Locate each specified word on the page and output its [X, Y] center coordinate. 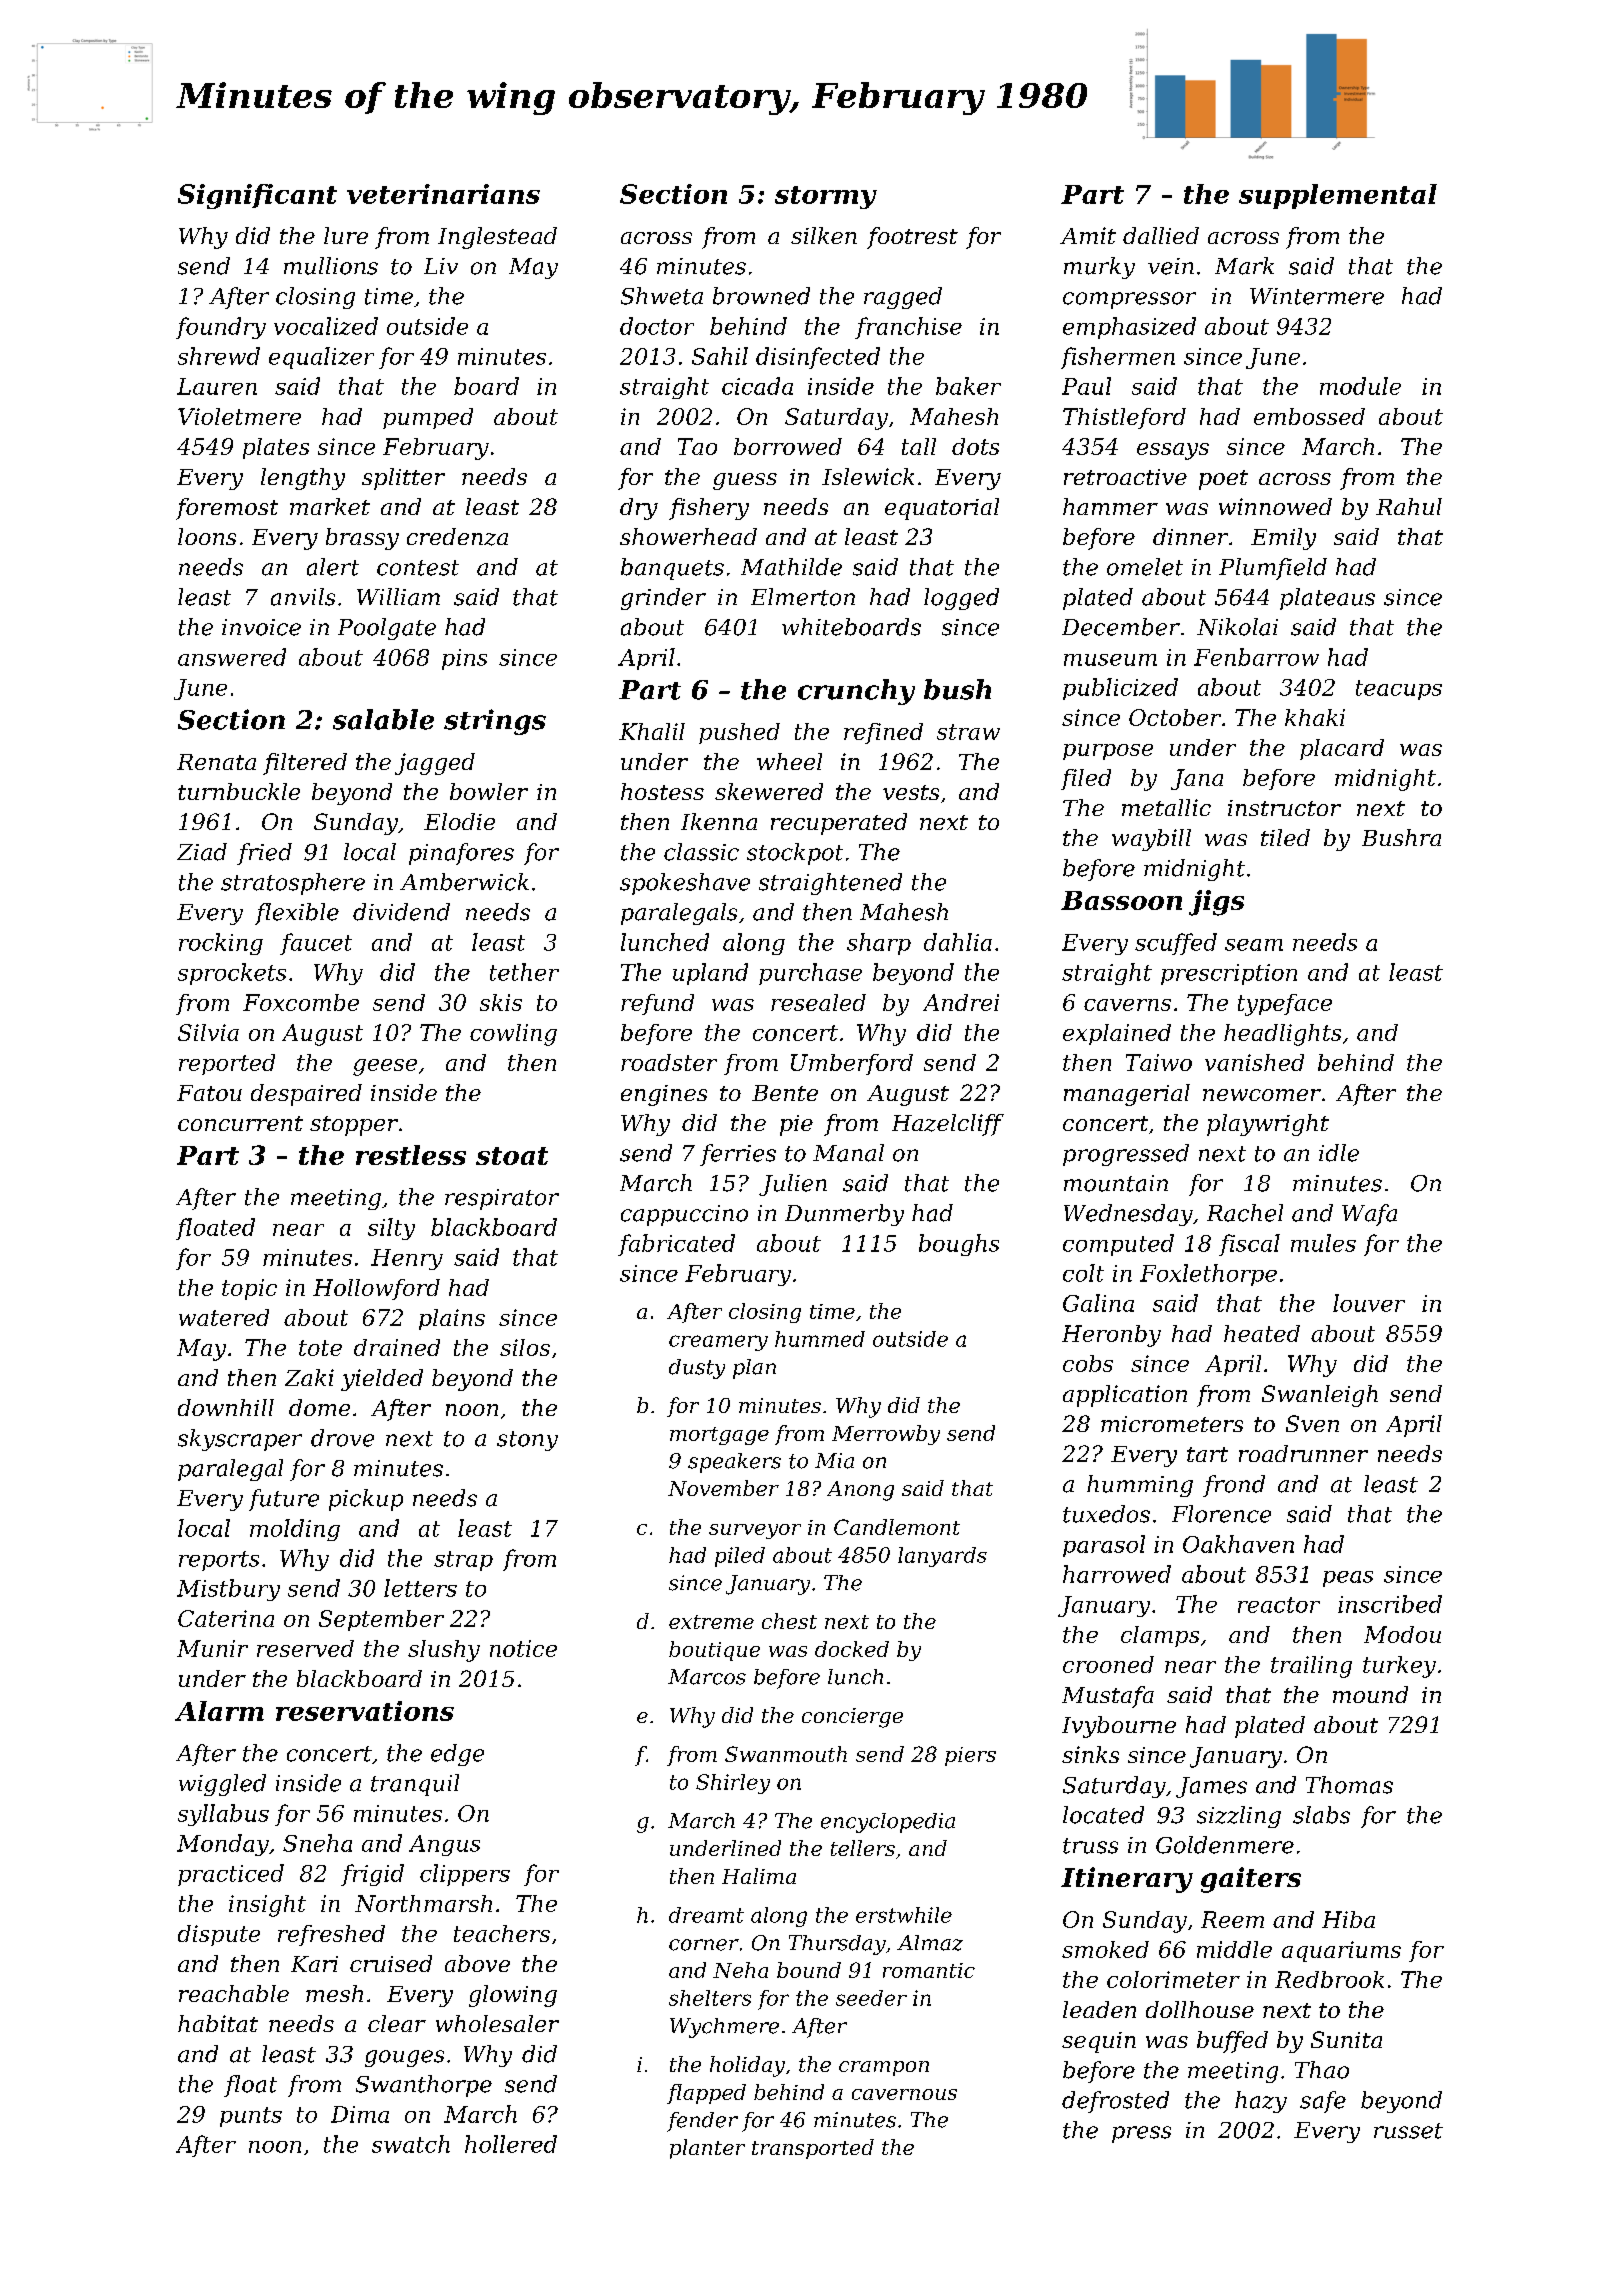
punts [251, 2117]
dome [319, 1407]
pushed [739, 733]
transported [813, 2149]
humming [1140, 1486]
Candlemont [897, 1527]
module [1360, 386]
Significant [257, 196]
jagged [435, 764]
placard [1342, 749]
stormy [826, 197]
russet [1408, 2131]
